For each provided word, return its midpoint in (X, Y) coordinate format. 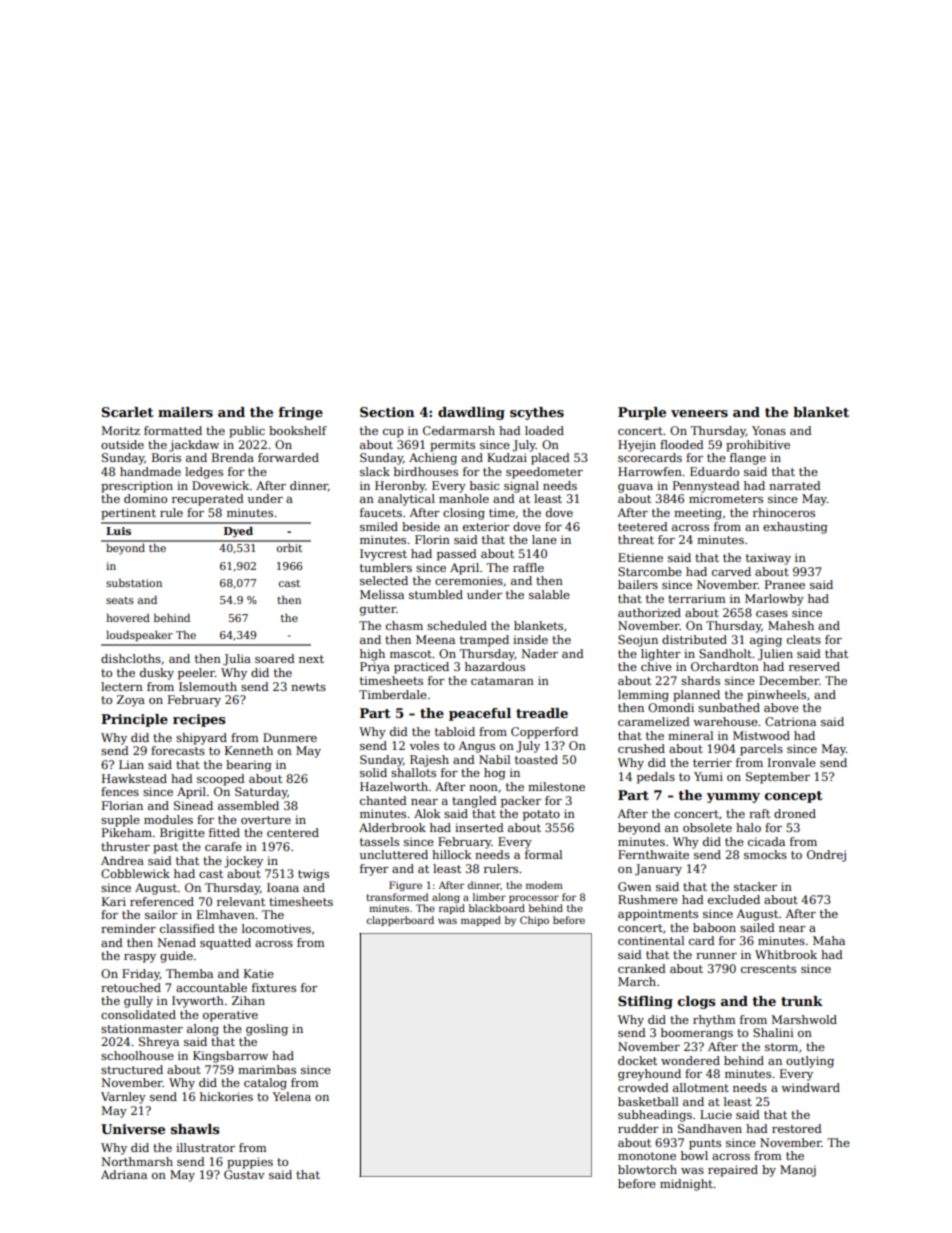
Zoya (131, 701)
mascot (411, 654)
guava (635, 488)
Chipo (534, 921)
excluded (734, 899)
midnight (687, 1185)
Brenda (233, 457)
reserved (814, 666)
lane (544, 539)
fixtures (274, 987)
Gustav (244, 1174)
